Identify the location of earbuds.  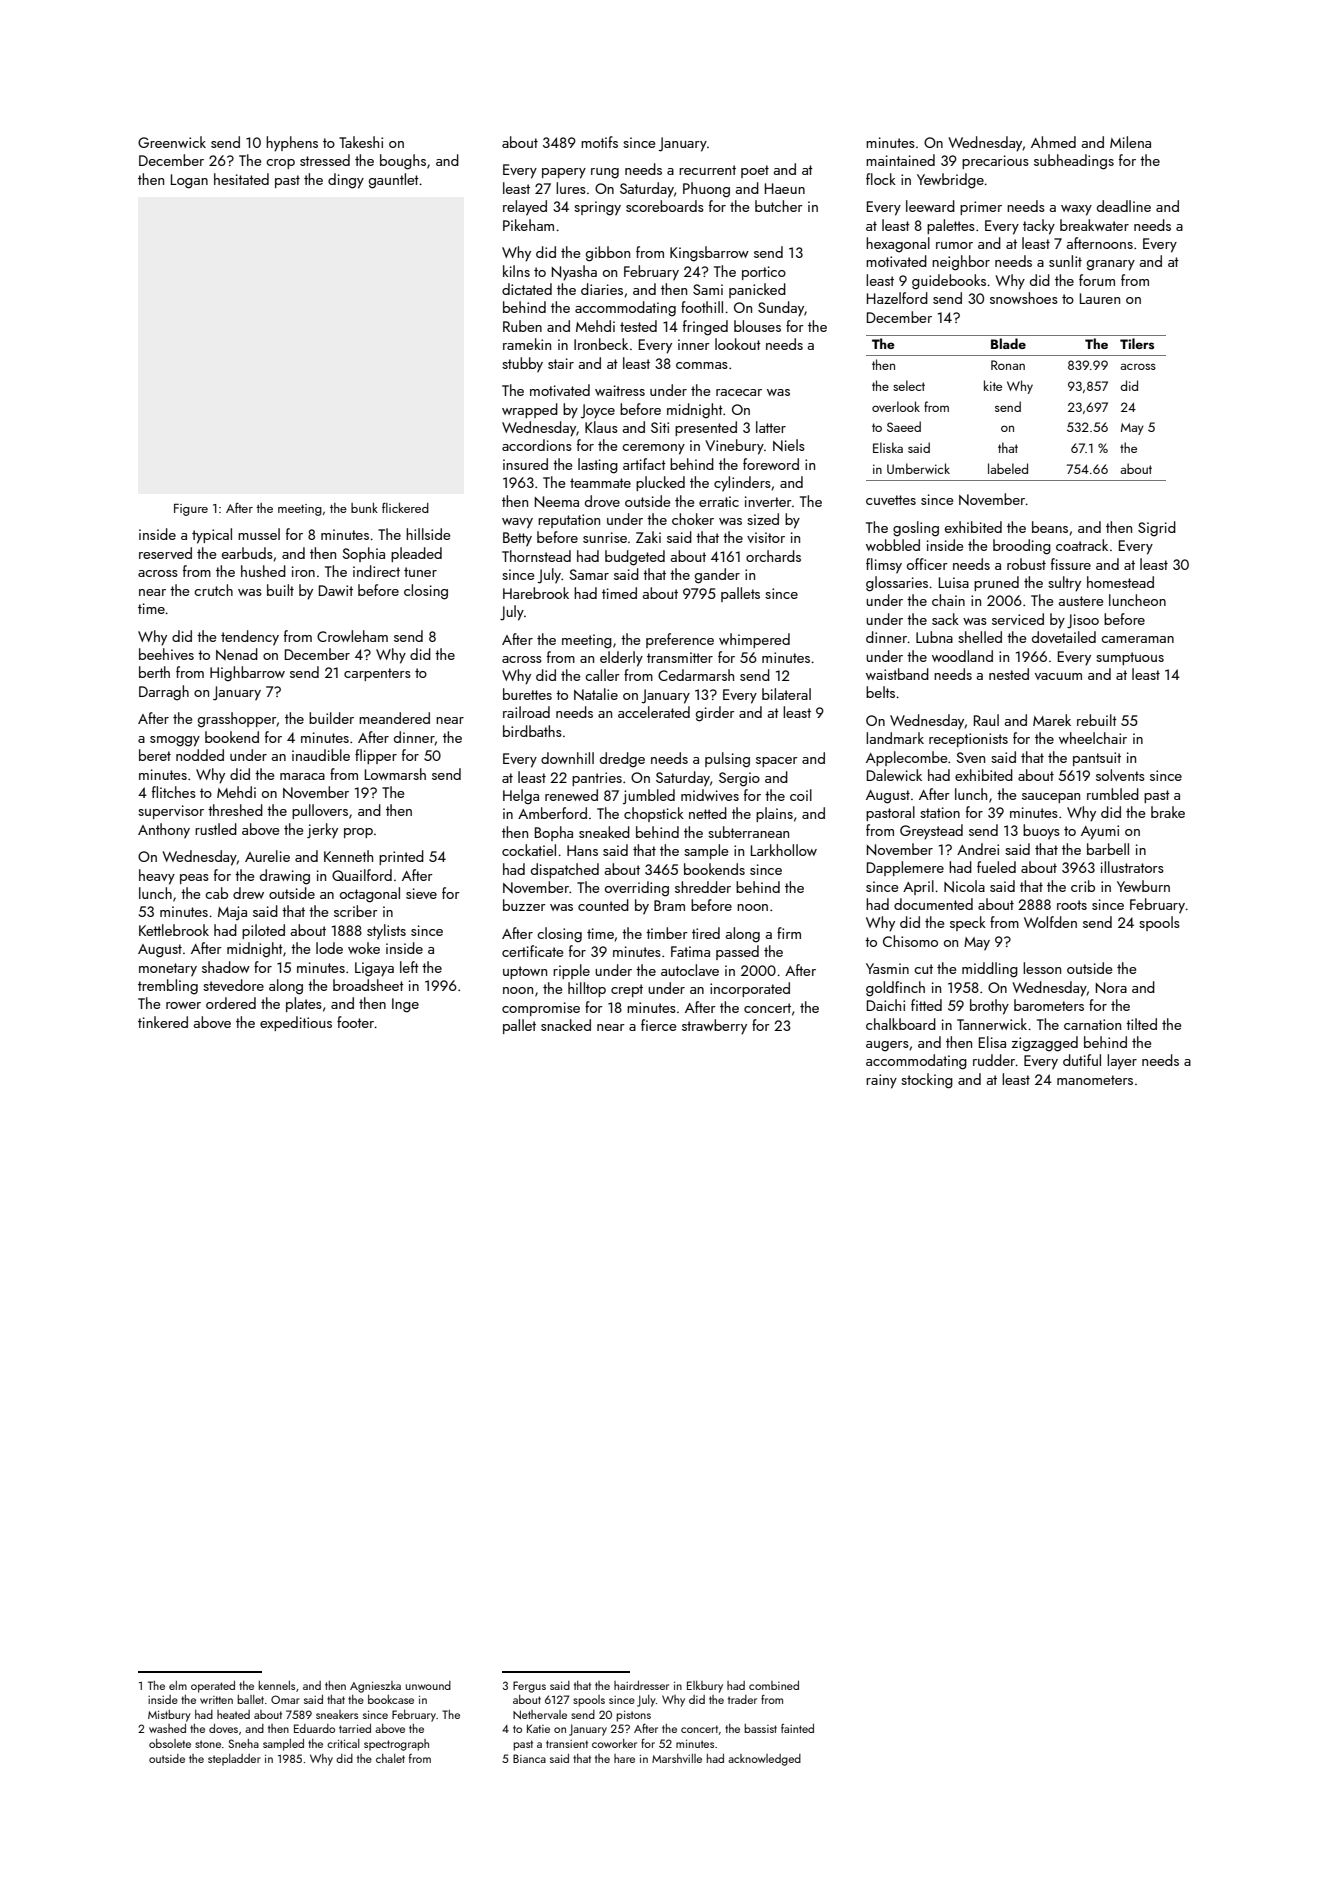
(247, 553).
